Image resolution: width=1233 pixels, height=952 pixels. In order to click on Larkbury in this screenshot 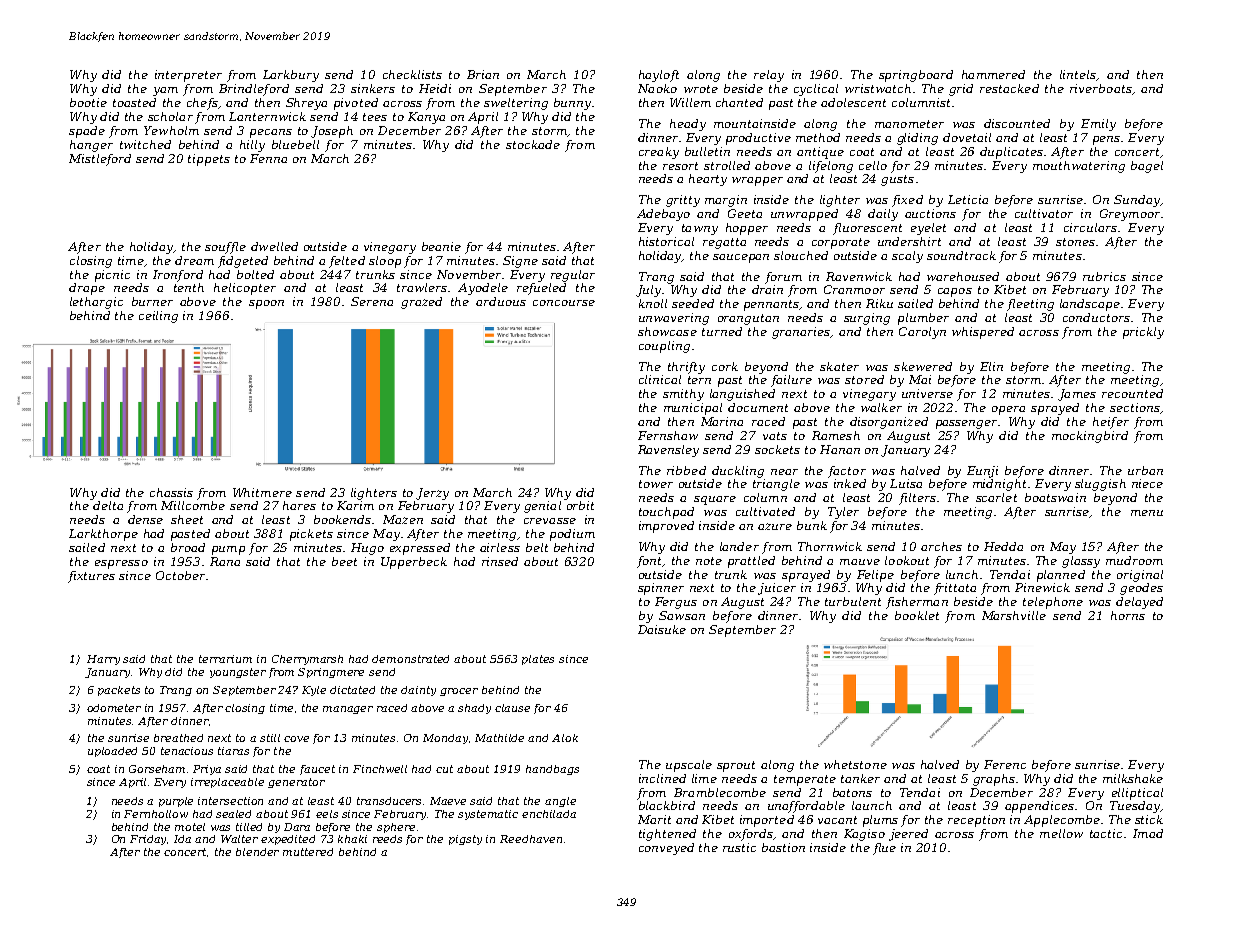, I will do `click(291, 76)`.
